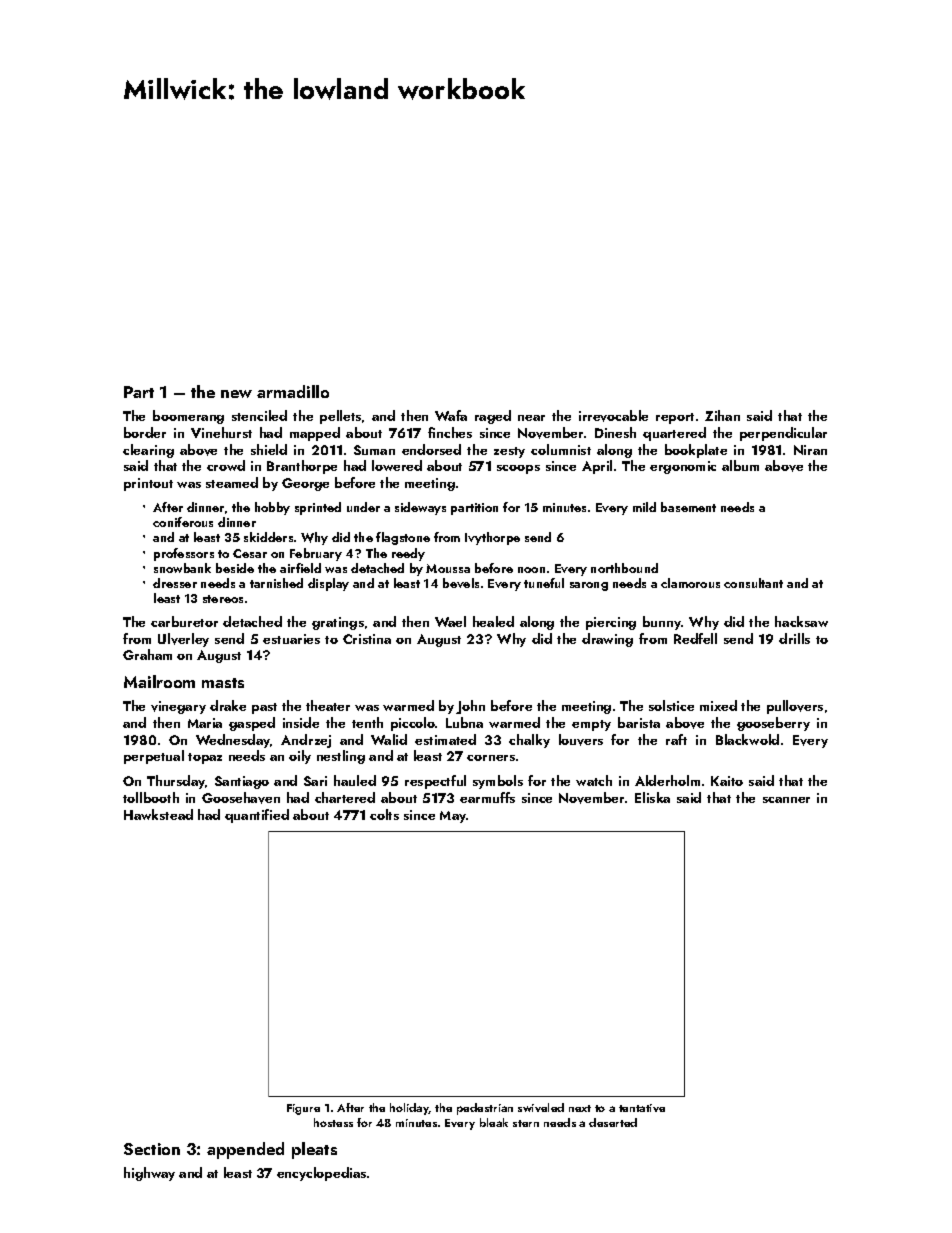  I want to click on clamorous, so click(690, 583).
